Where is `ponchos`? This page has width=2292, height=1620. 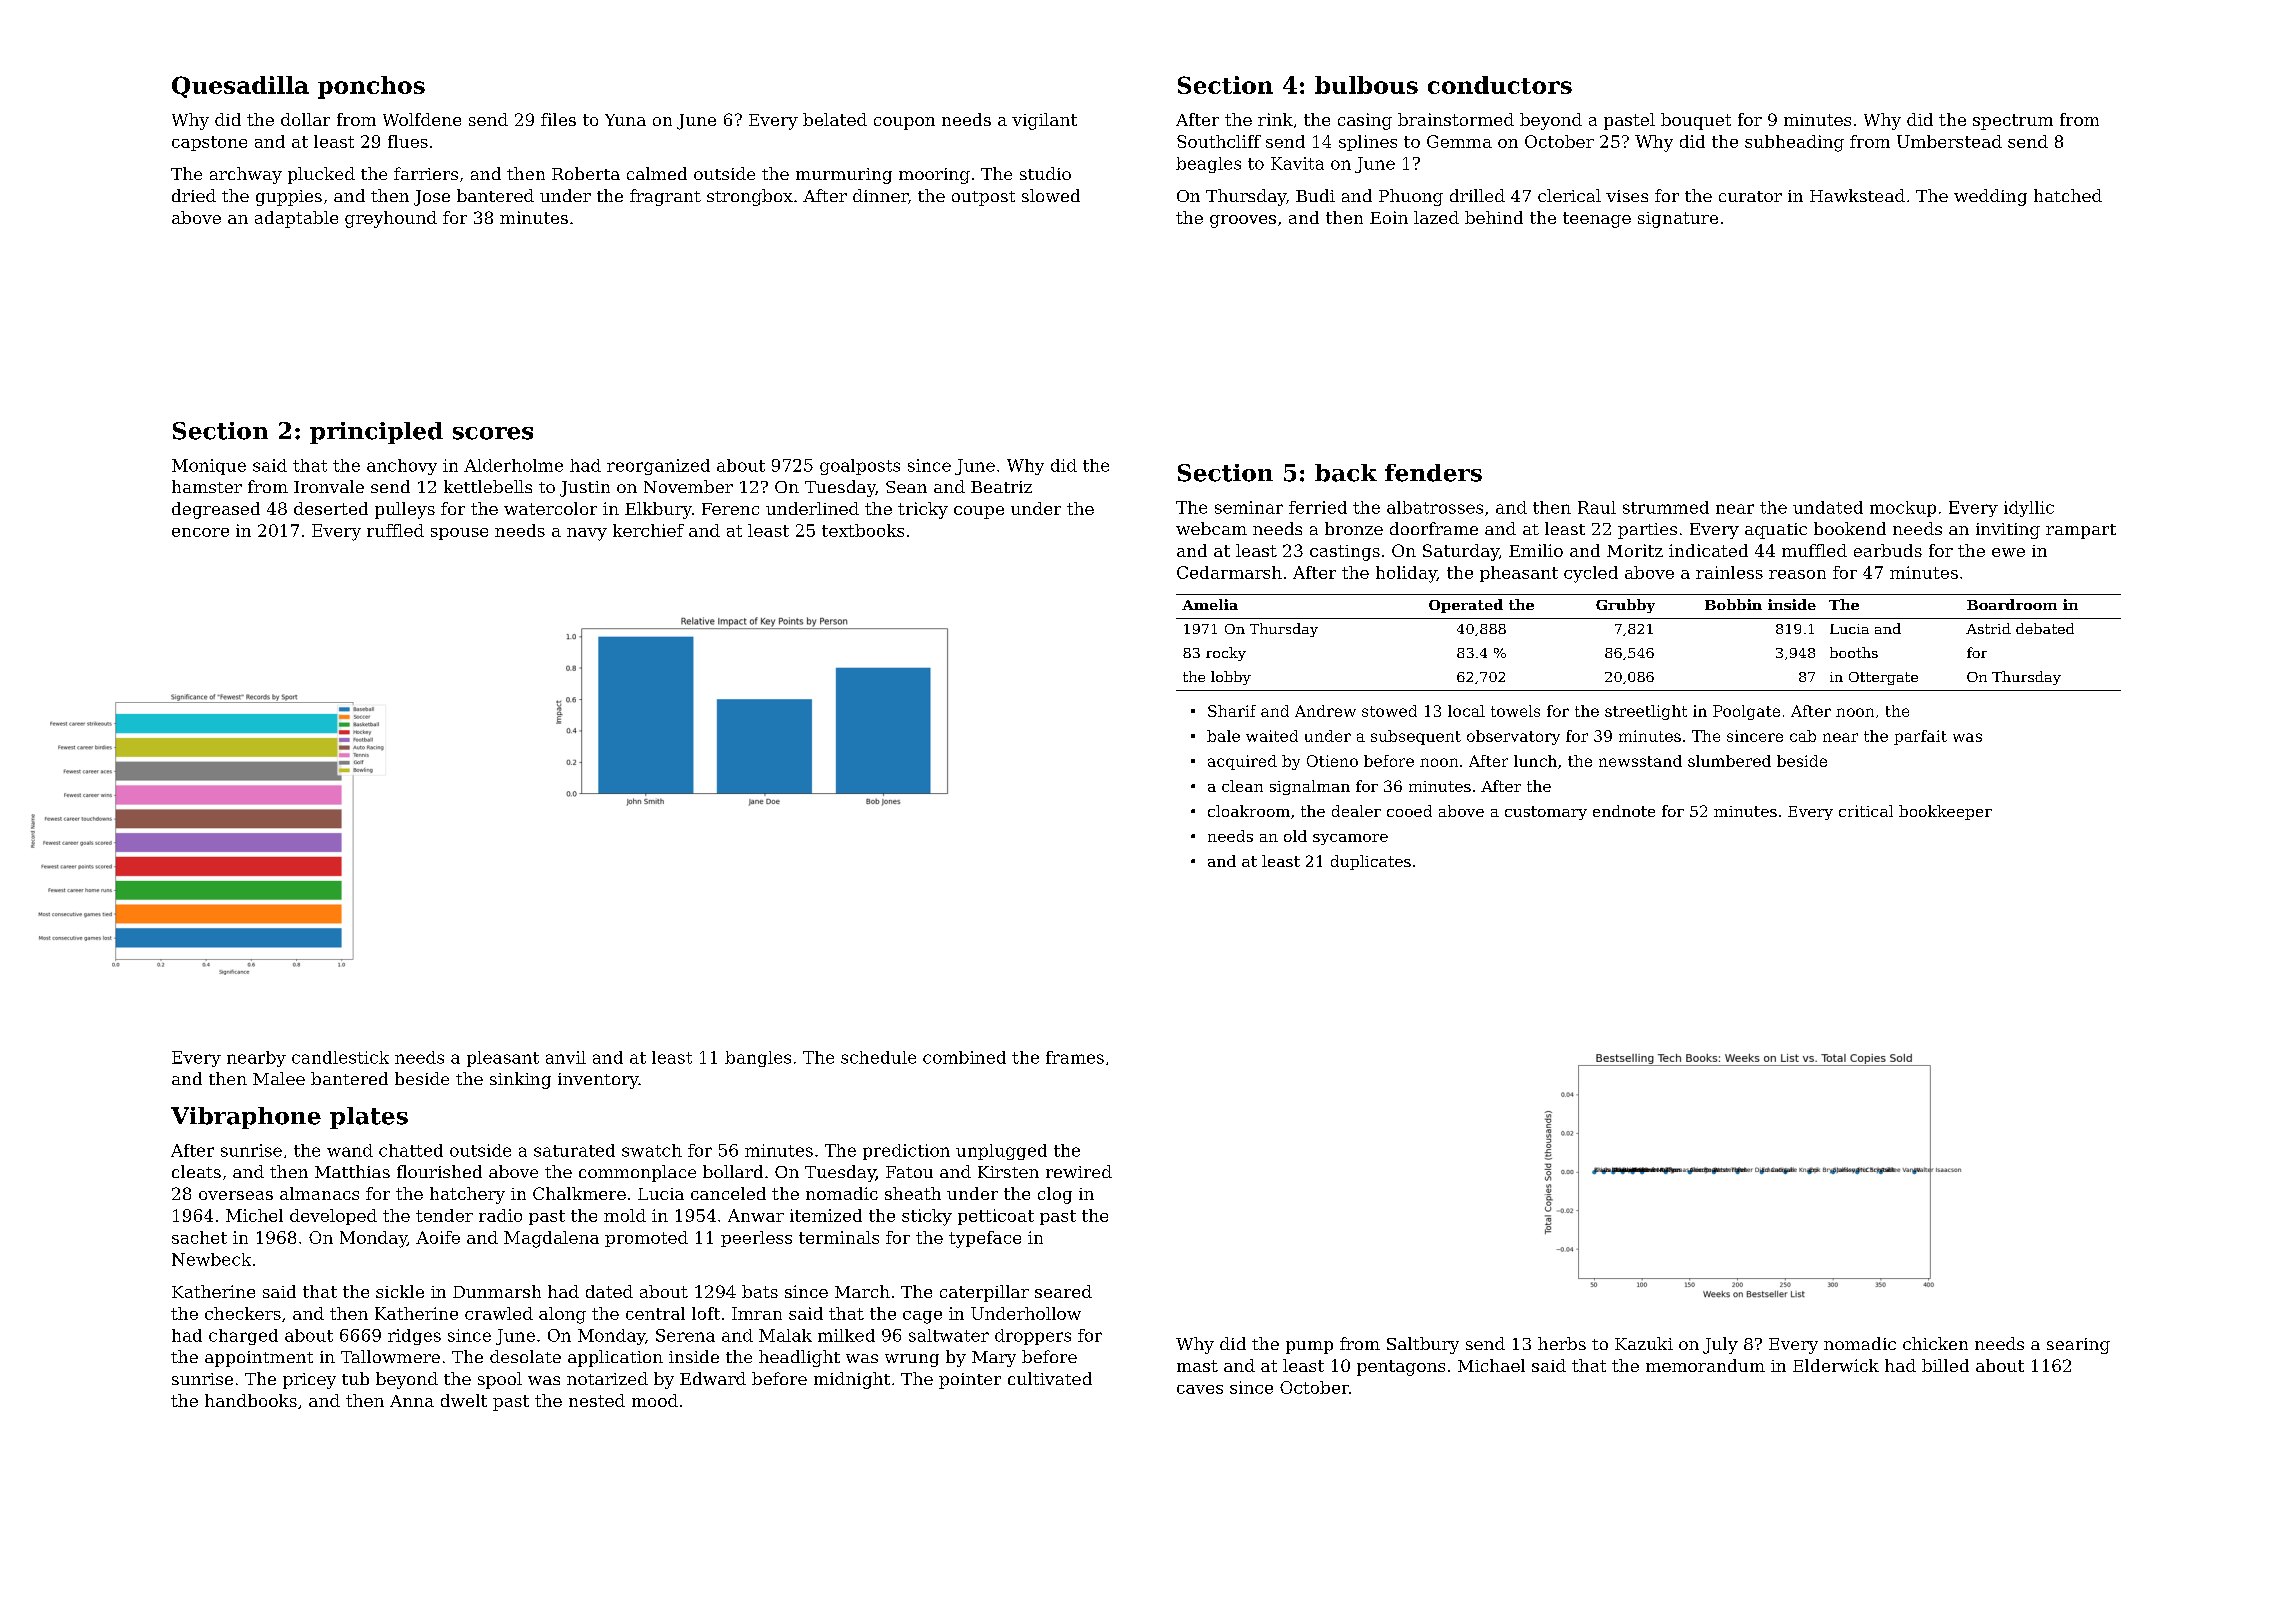 ponchos is located at coordinates (371, 87).
